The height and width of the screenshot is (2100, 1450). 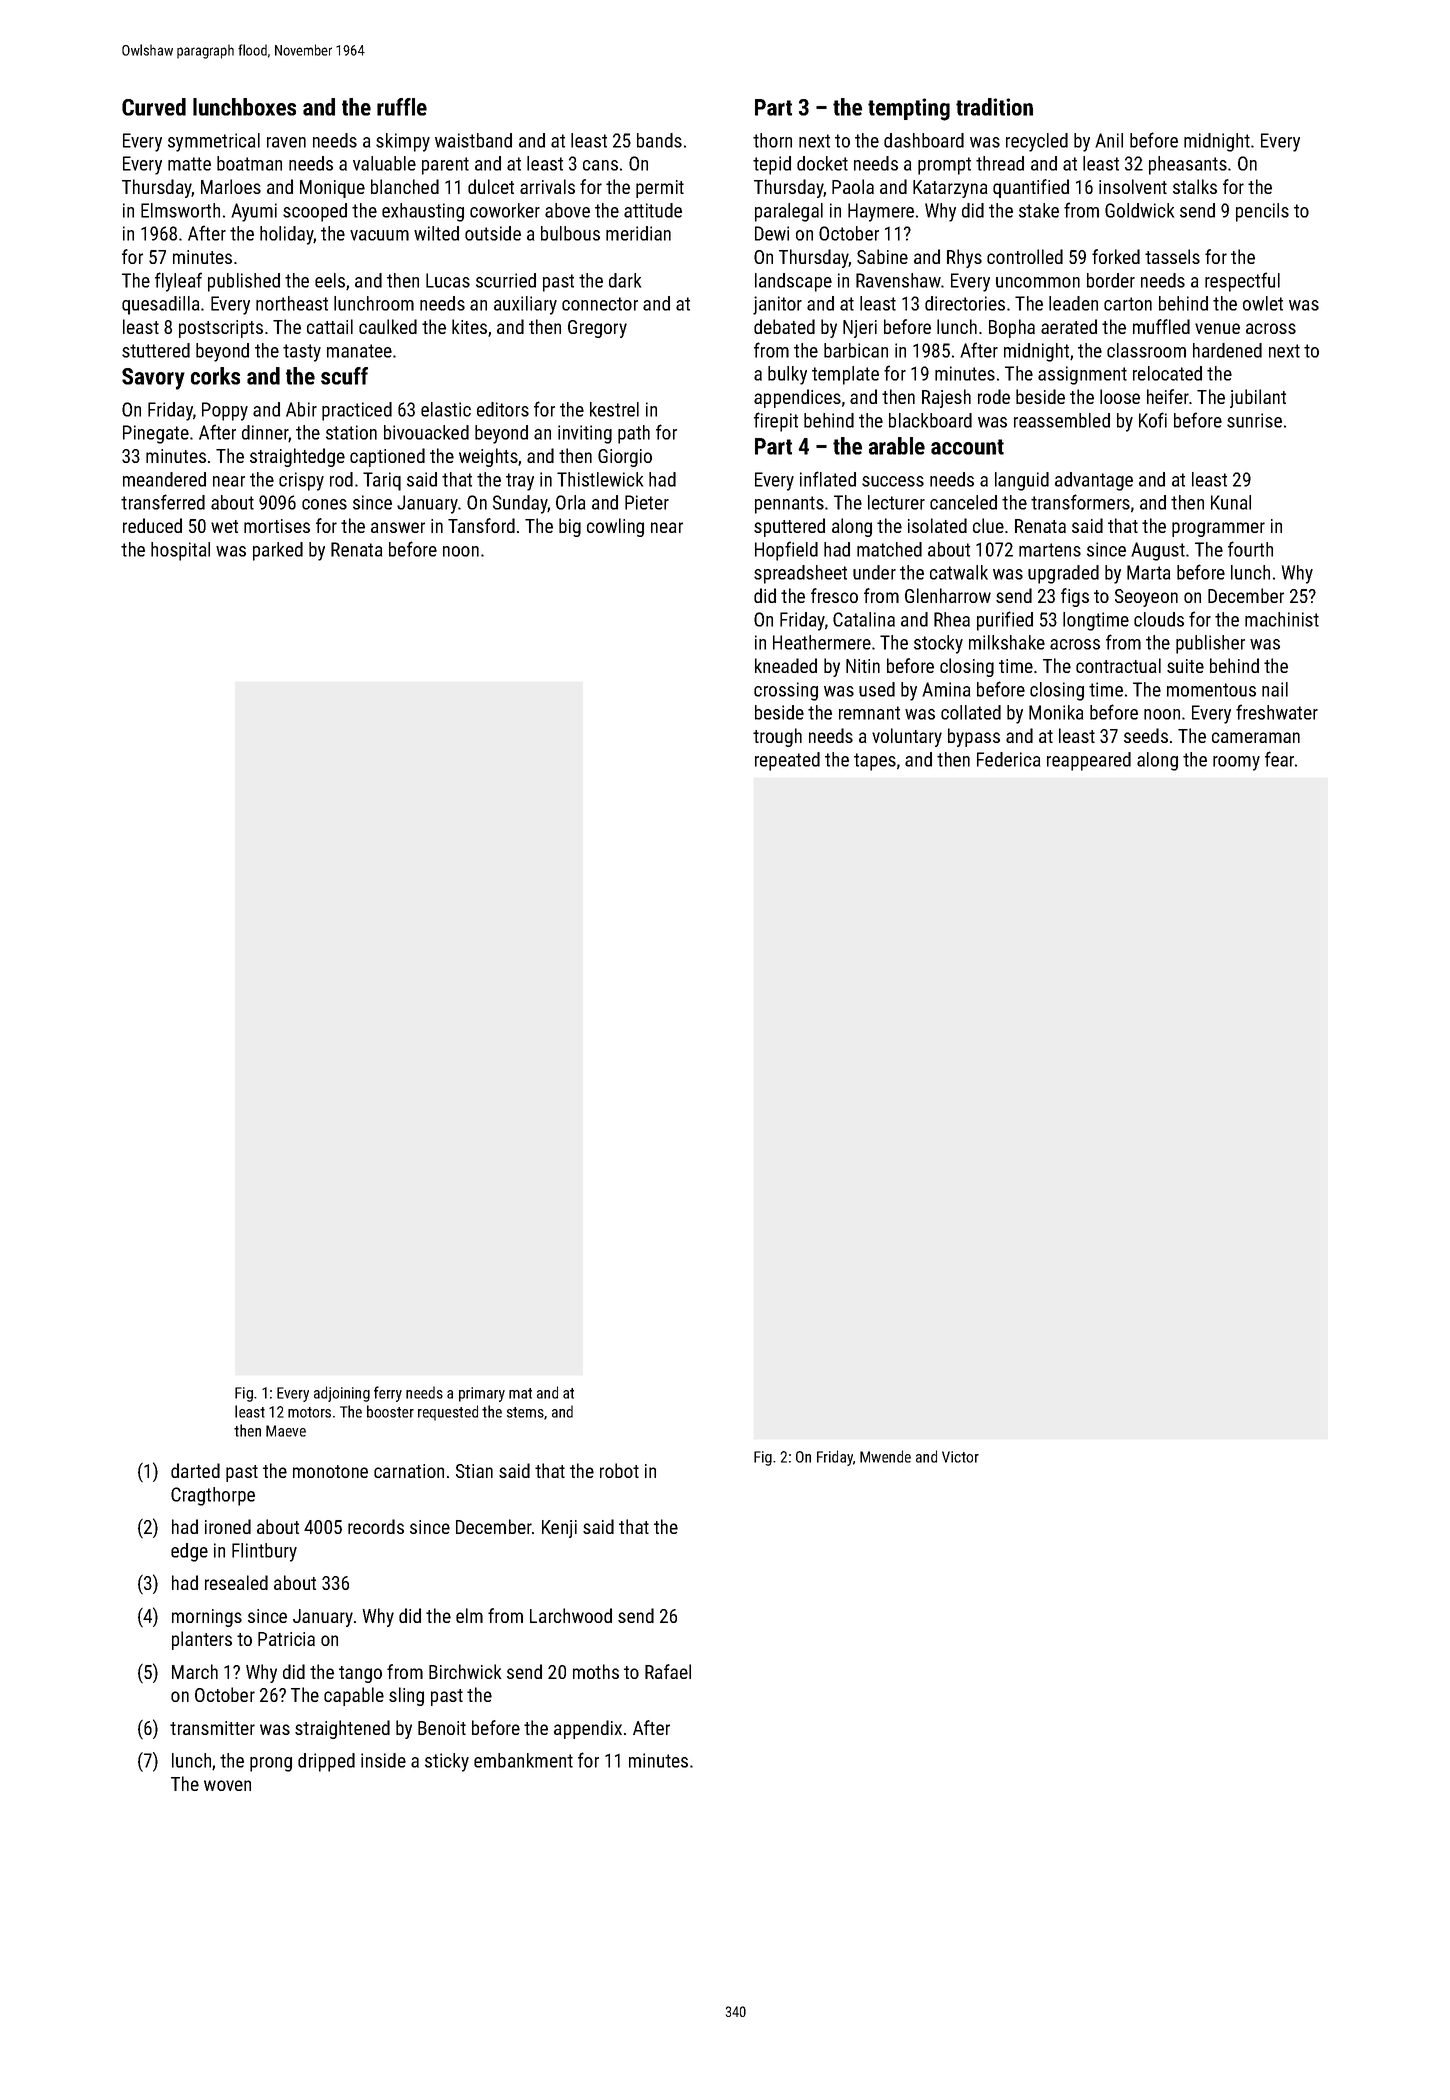 I want to click on embankment, so click(x=523, y=1760).
